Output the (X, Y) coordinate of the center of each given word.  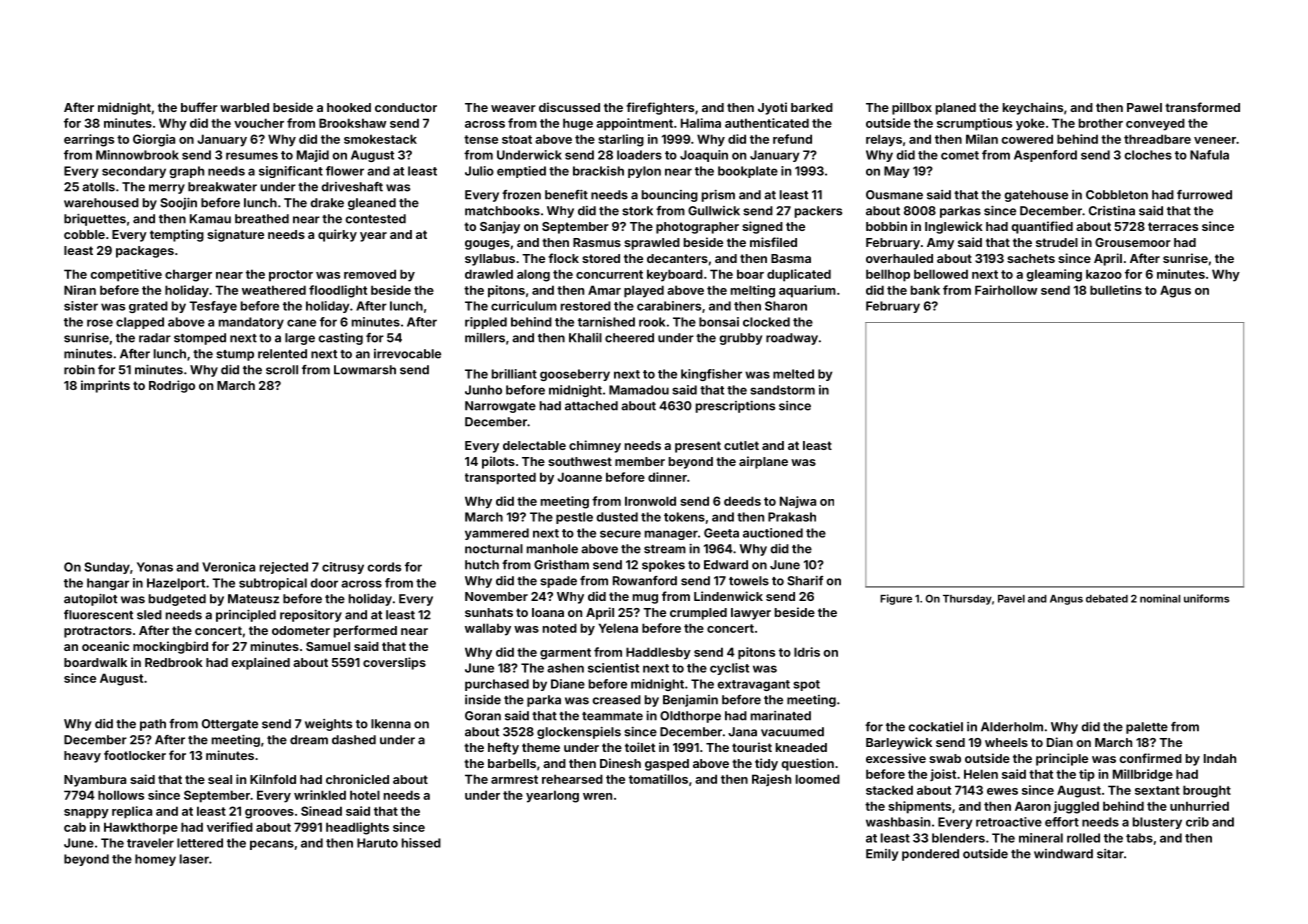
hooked (349, 107)
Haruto (377, 843)
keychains (1033, 108)
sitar (1110, 854)
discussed (569, 107)
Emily (882, 855)
